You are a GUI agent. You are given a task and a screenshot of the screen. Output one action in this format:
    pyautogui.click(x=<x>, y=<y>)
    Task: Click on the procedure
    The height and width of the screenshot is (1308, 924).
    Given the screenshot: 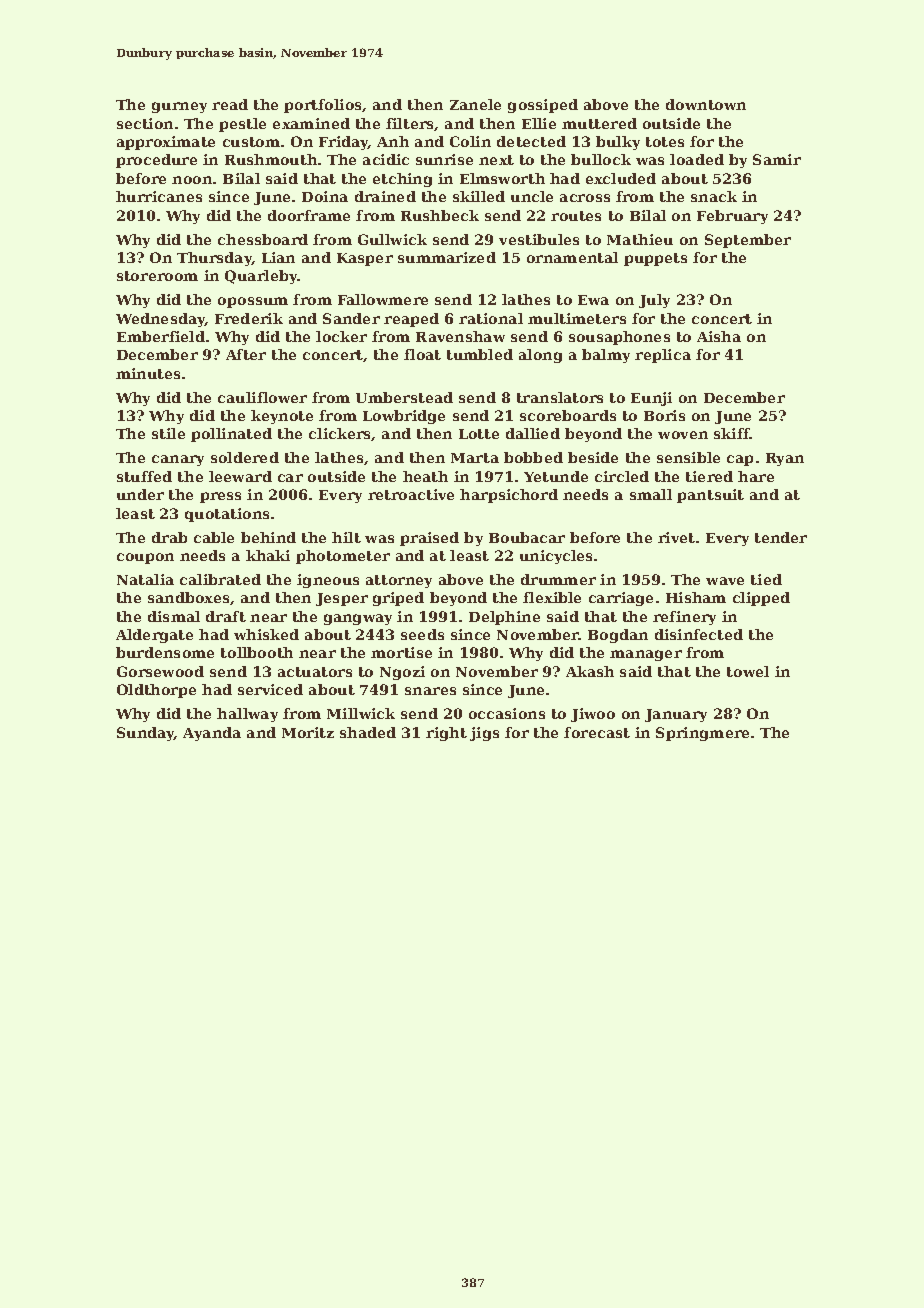 What is the action you would take?
    pyautogui.click(x=156, y=161)
